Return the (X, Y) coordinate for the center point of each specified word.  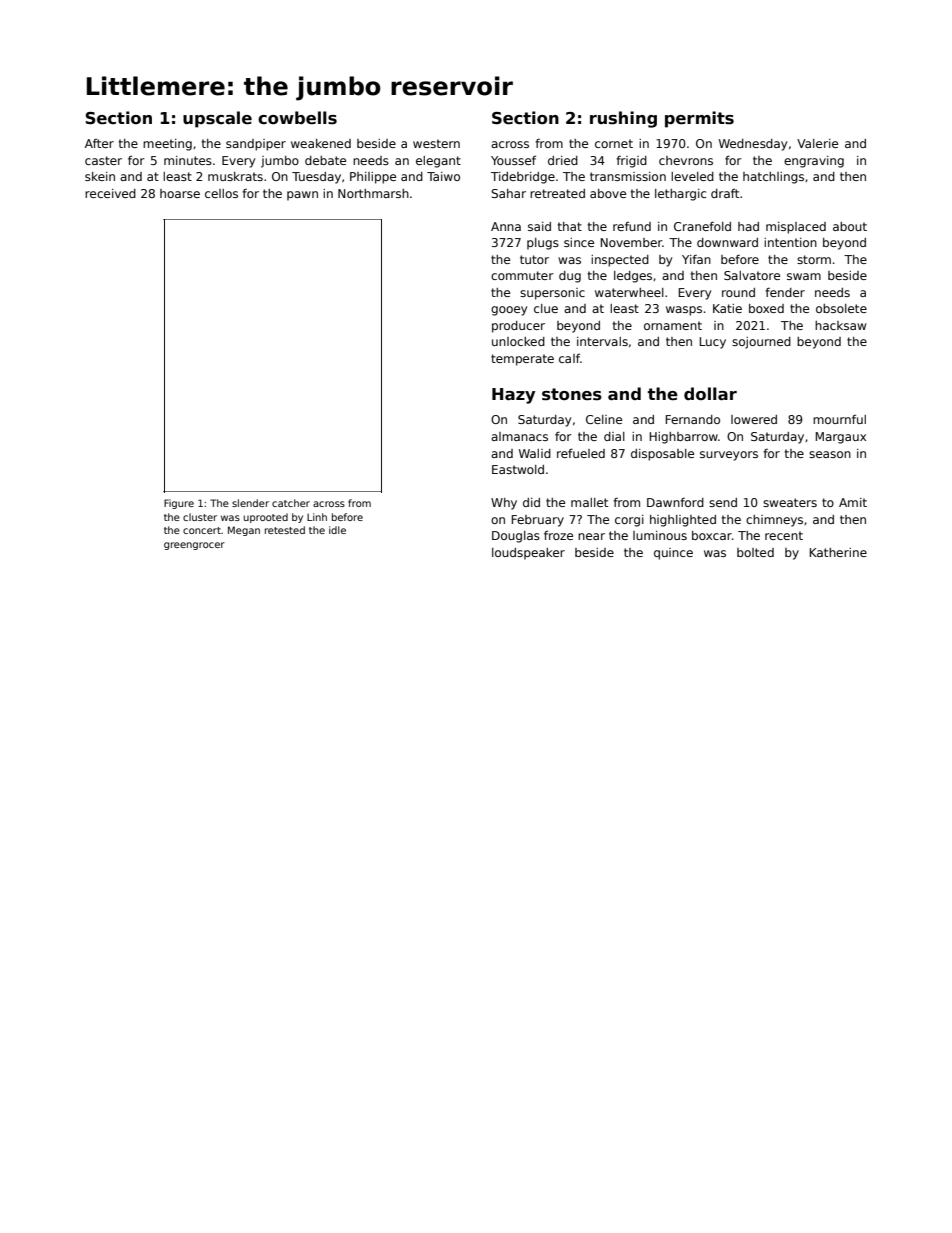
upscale (217, 119)
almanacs (519, 436)
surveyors (729, 456)
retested (285, 530)
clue (546, 308)
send (723, 502)
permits (699, 119)
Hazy (513, 396)
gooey (509, 311)
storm (814, 259)
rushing (623, 119)
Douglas (516, 537)
